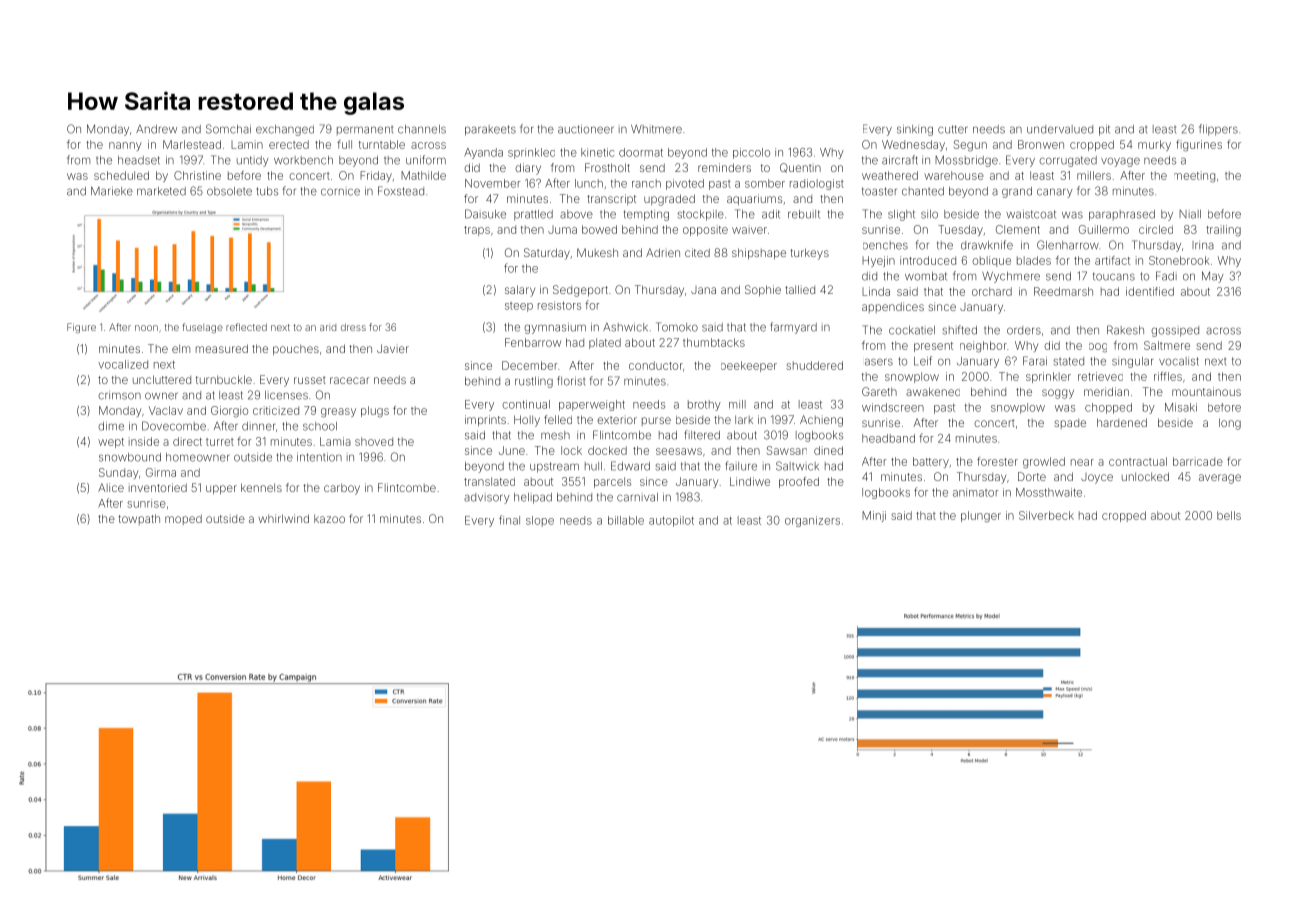 Image resolution: width=1308 pixels, height=924 pixels. I want to click on Minji, so click(874, 516).
